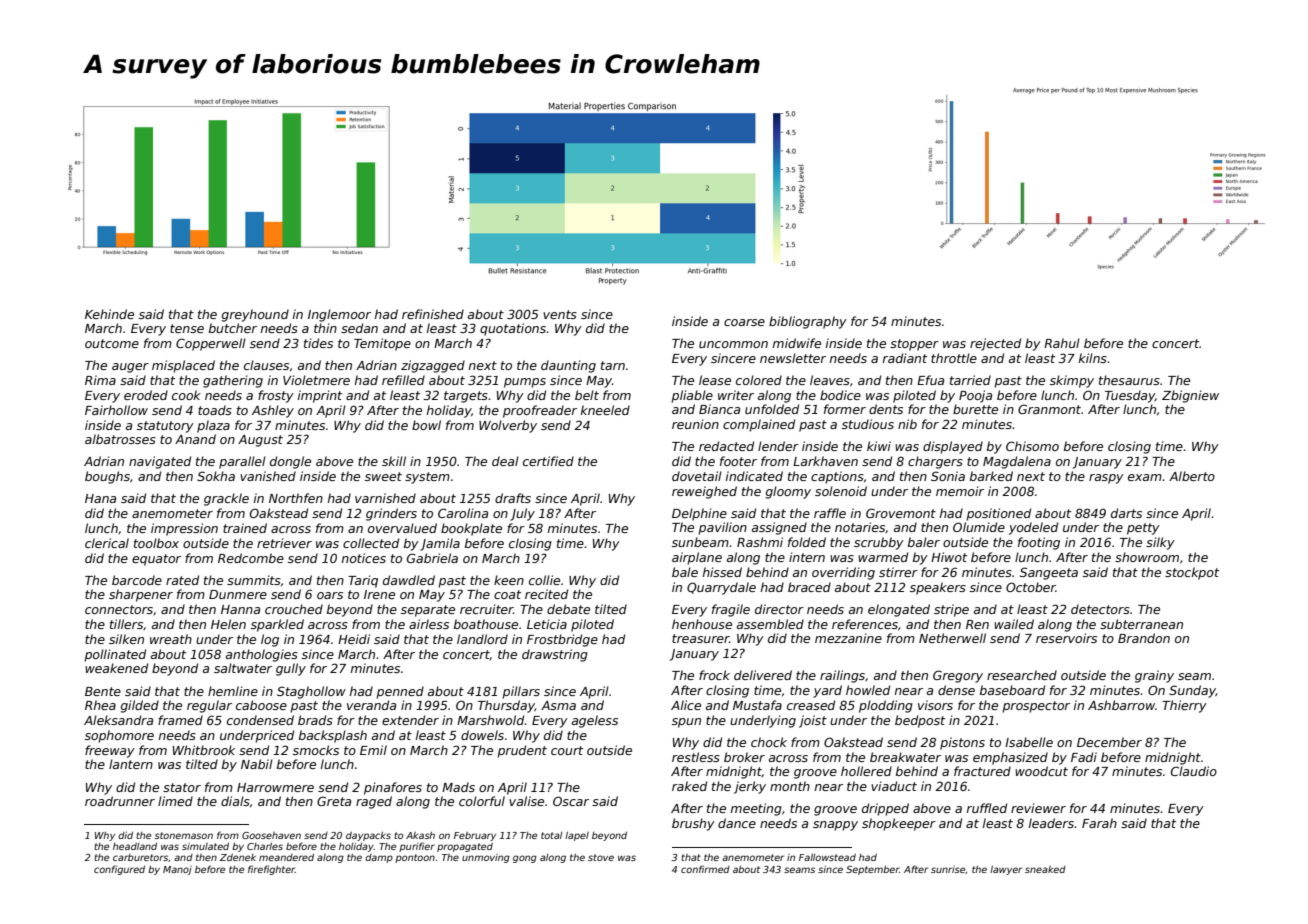 This screenshot has height=924, width=1308. Describe the element at coordinates (560, 314) in the screenshot. I see `vents` at that location.
